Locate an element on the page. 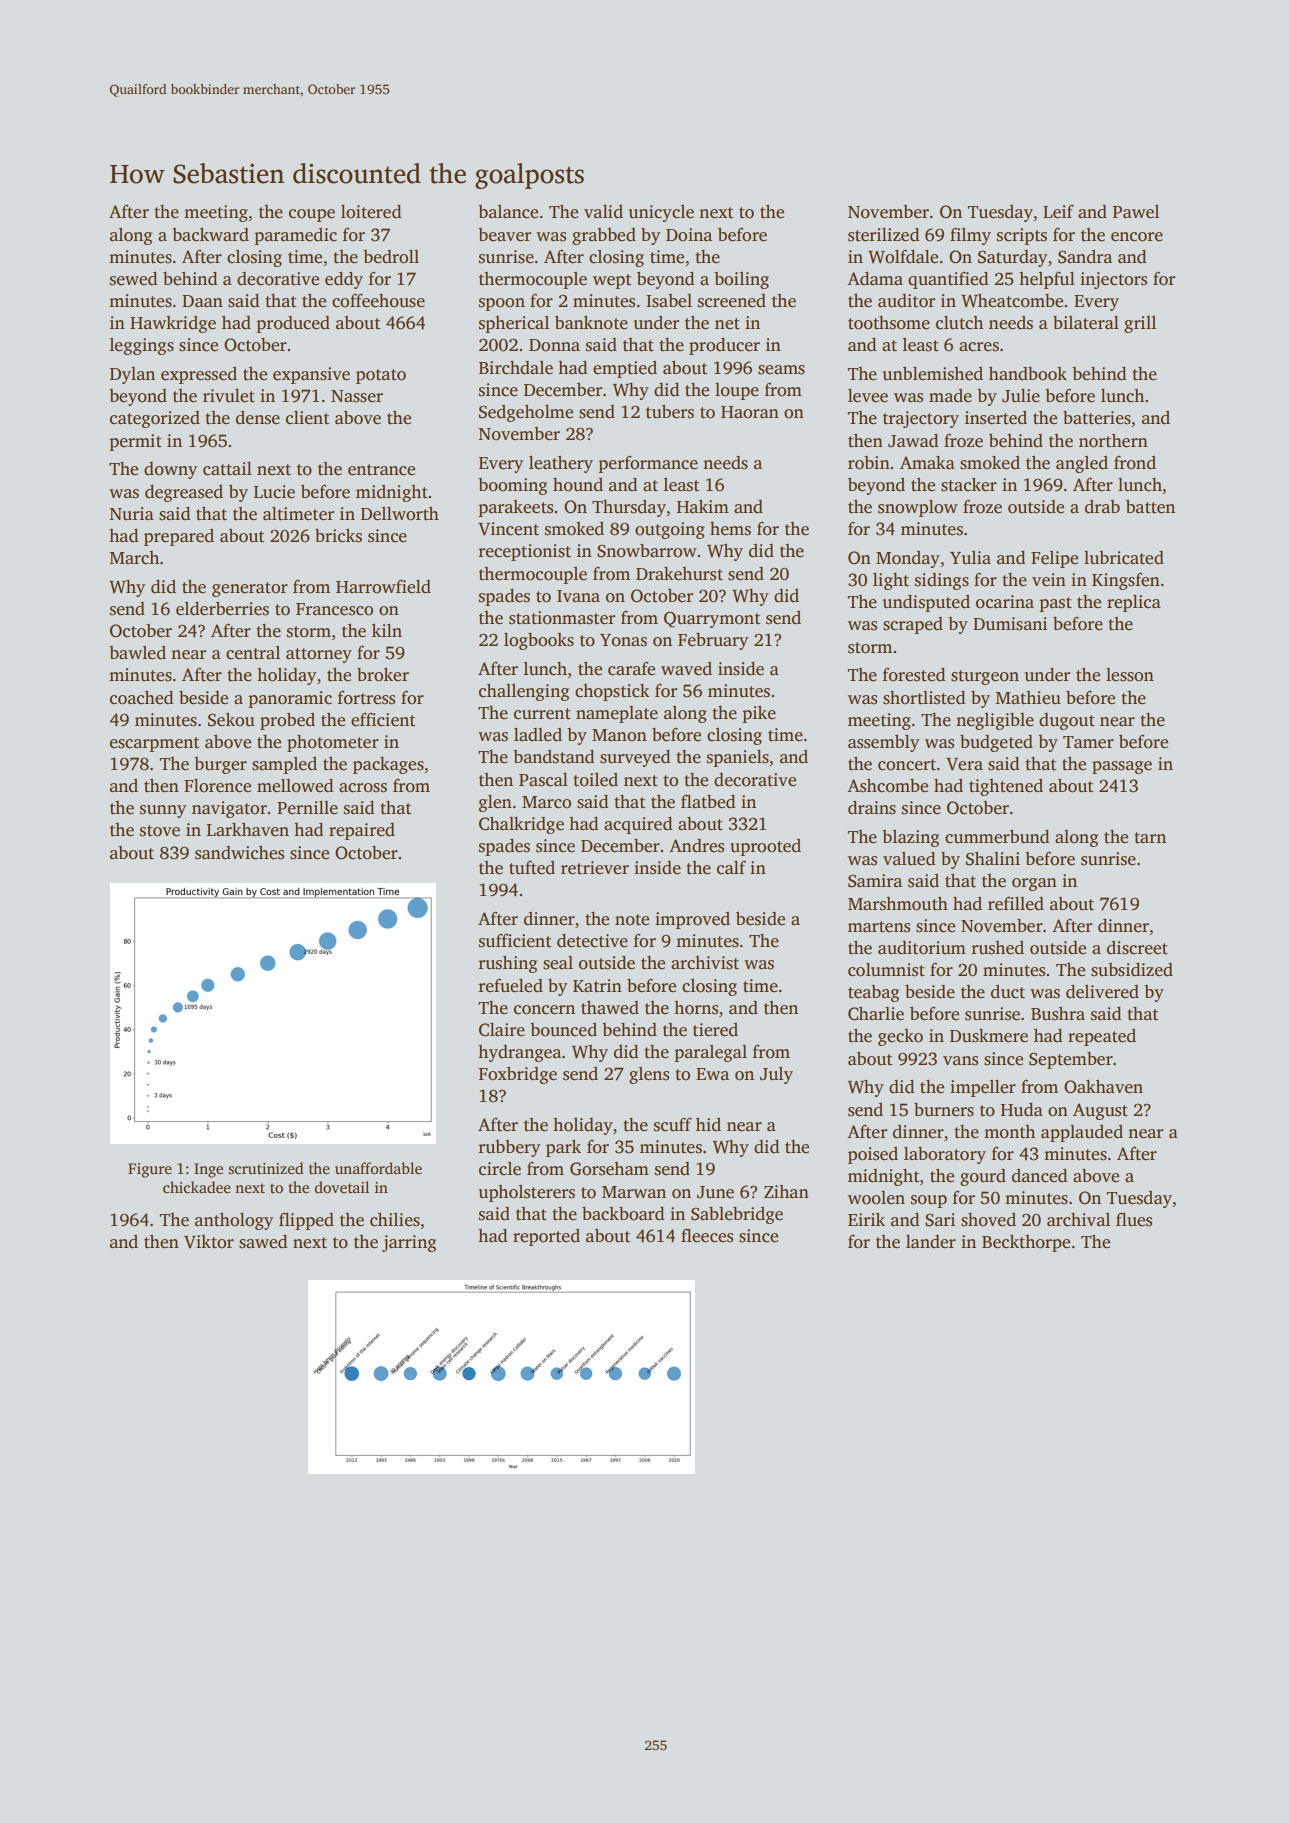 This image has height=1823, width=1289. Nuria is located at coordinates (131, 513).
